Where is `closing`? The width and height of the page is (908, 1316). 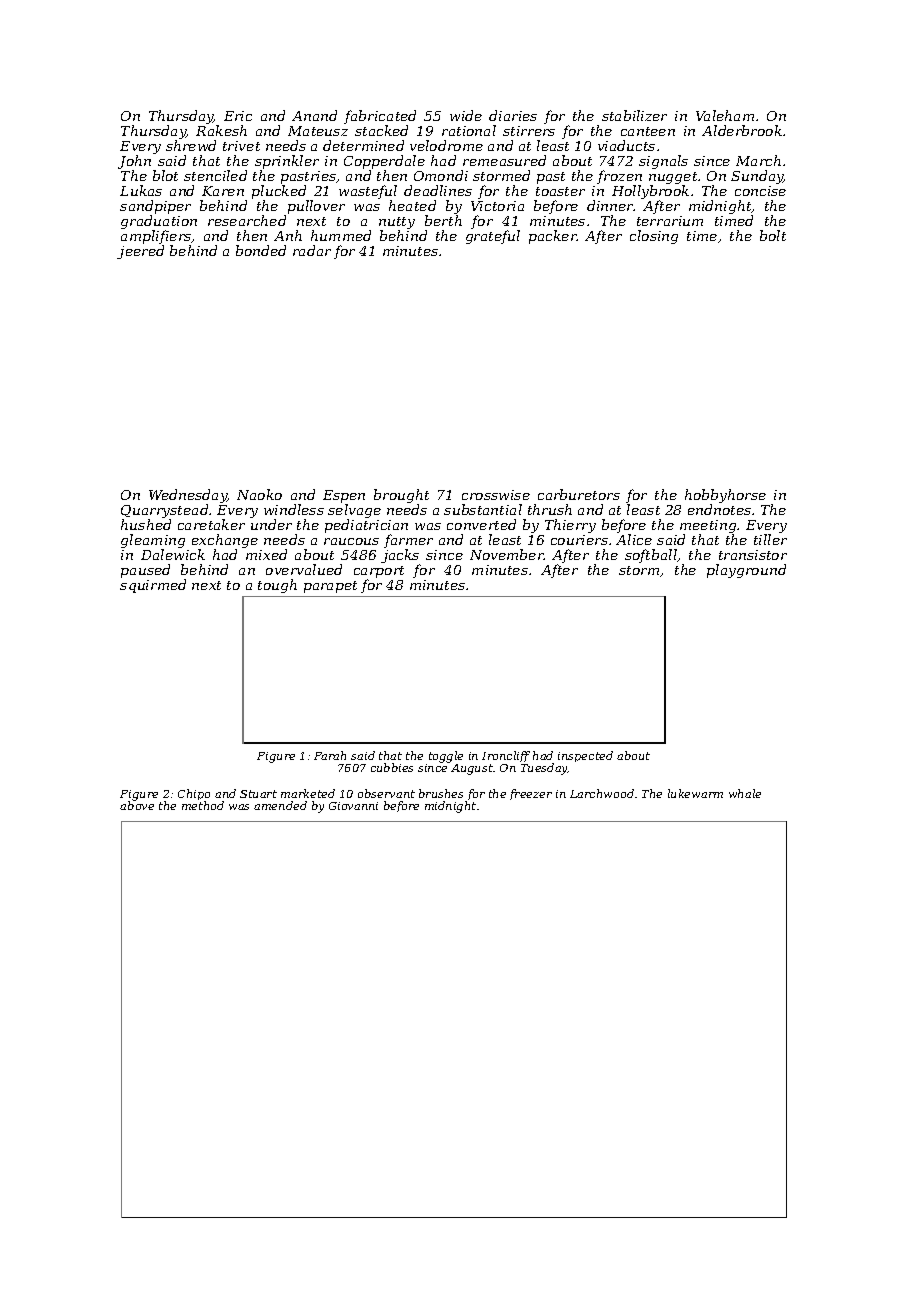 closing is located at coordinates (654, 237).
